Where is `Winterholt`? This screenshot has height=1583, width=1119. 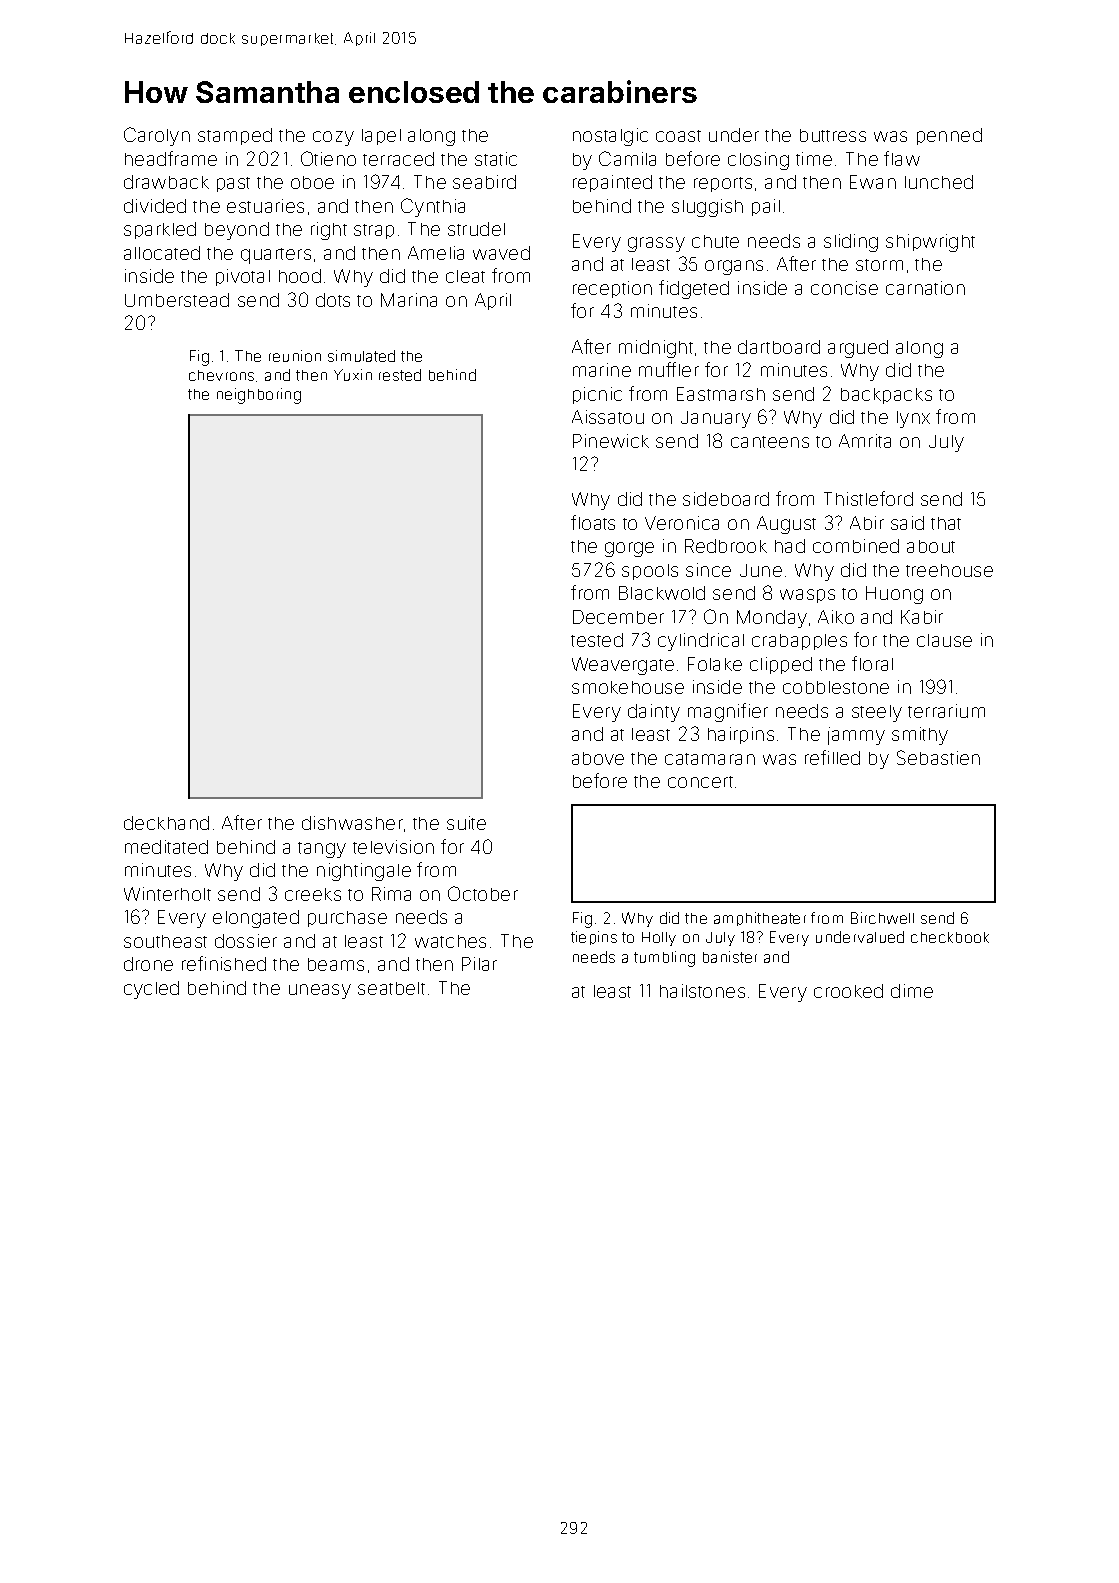 Winterholt is located at coordinates (167, 894).
